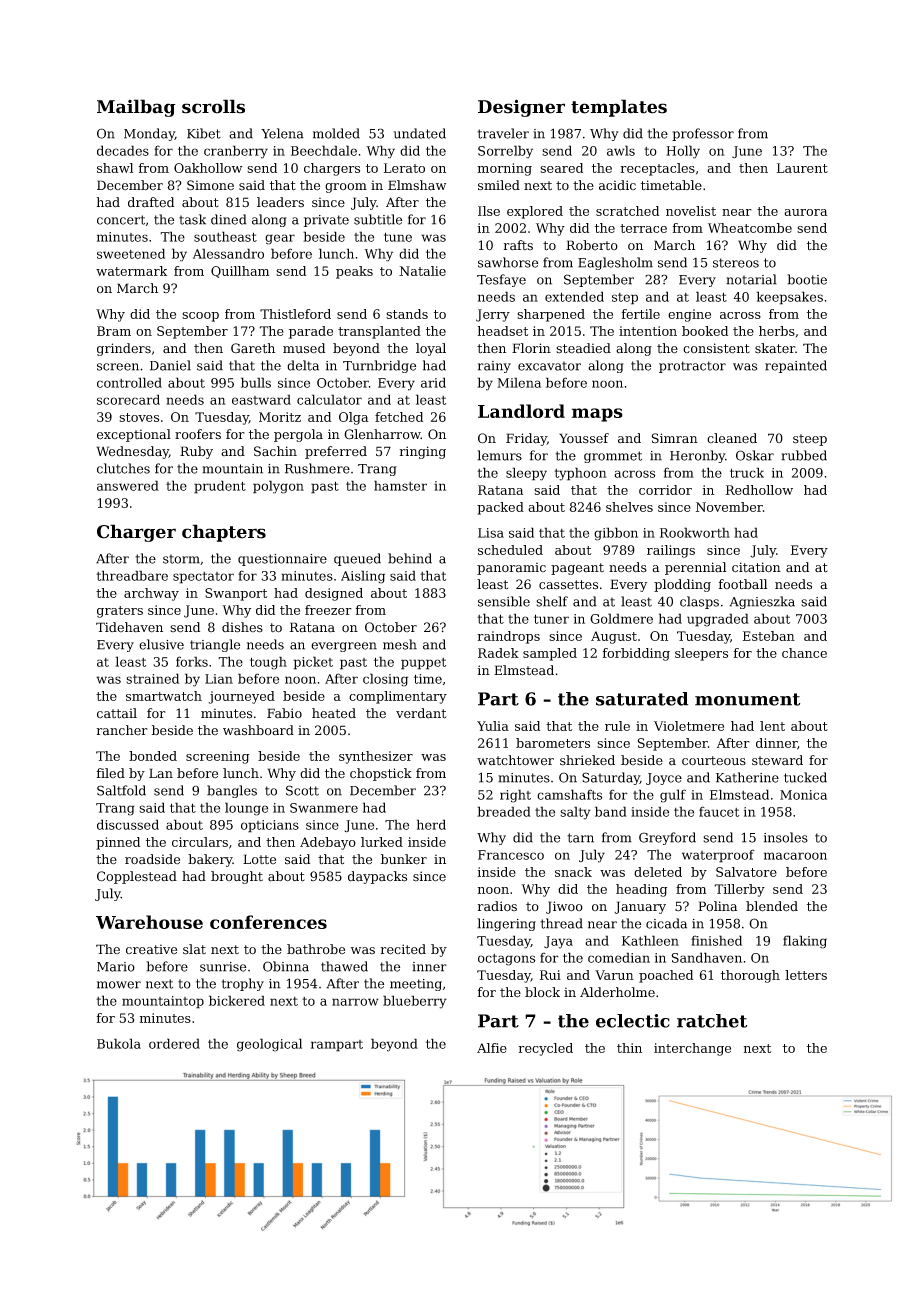 This screenshot has height=1308, width=924. What do you see at coordinates (492, 1048) in the screenshot?
I see `Alfie` at bounding box center [492, 1048].
